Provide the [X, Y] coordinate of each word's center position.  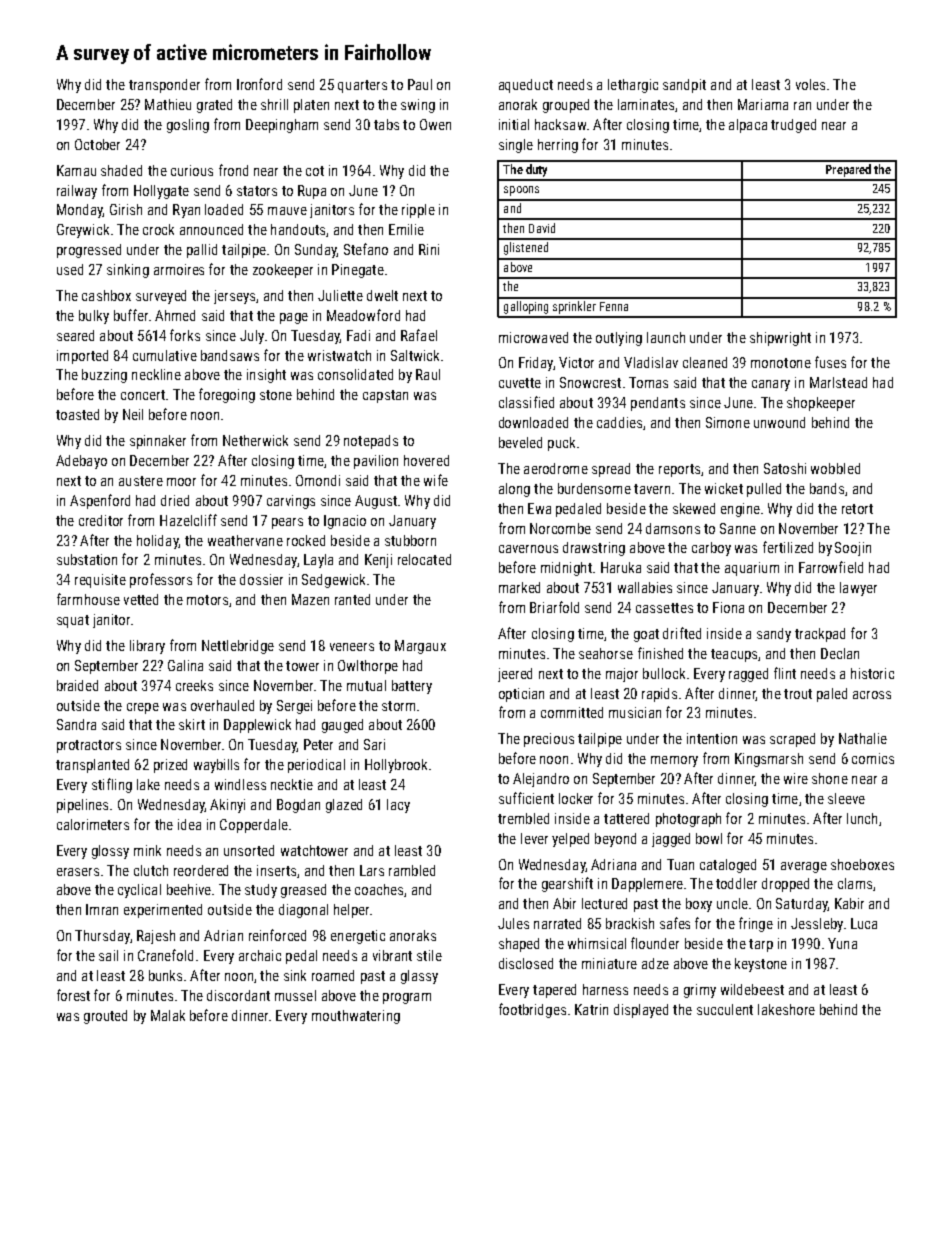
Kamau [76, 170]
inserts [276, 870]
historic [872, 673]
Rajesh [156, 937]
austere [141, 481]
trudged [793, 126]
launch [666, 337]
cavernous [528, 549]
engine [740, 510]
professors [161, 580]
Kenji [378, 561]
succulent [725, 1009]
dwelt [382, 295]
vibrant [392, 955]
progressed [89, 251]
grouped [566, 106]
